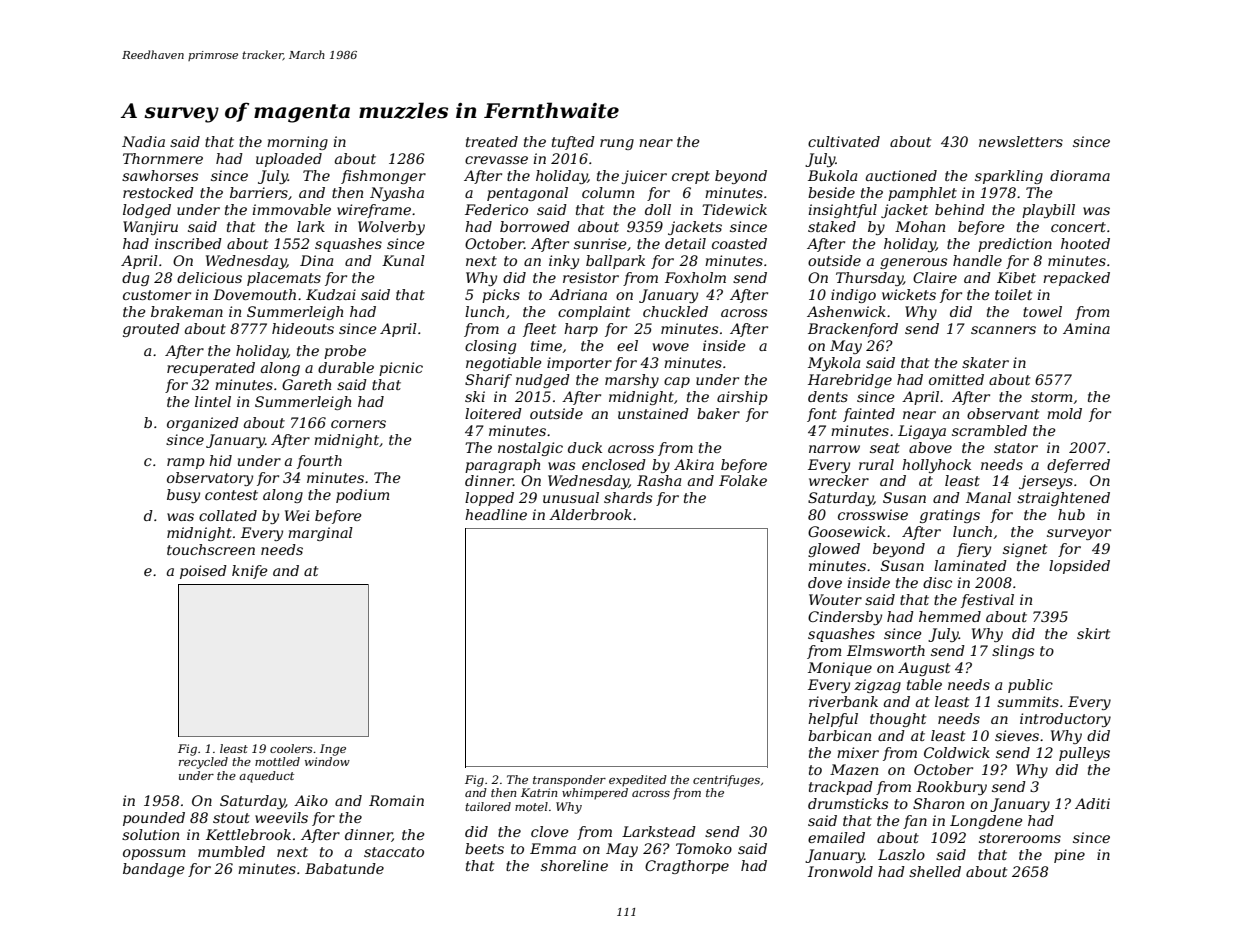  I want to click on August, so click(924, 669).
